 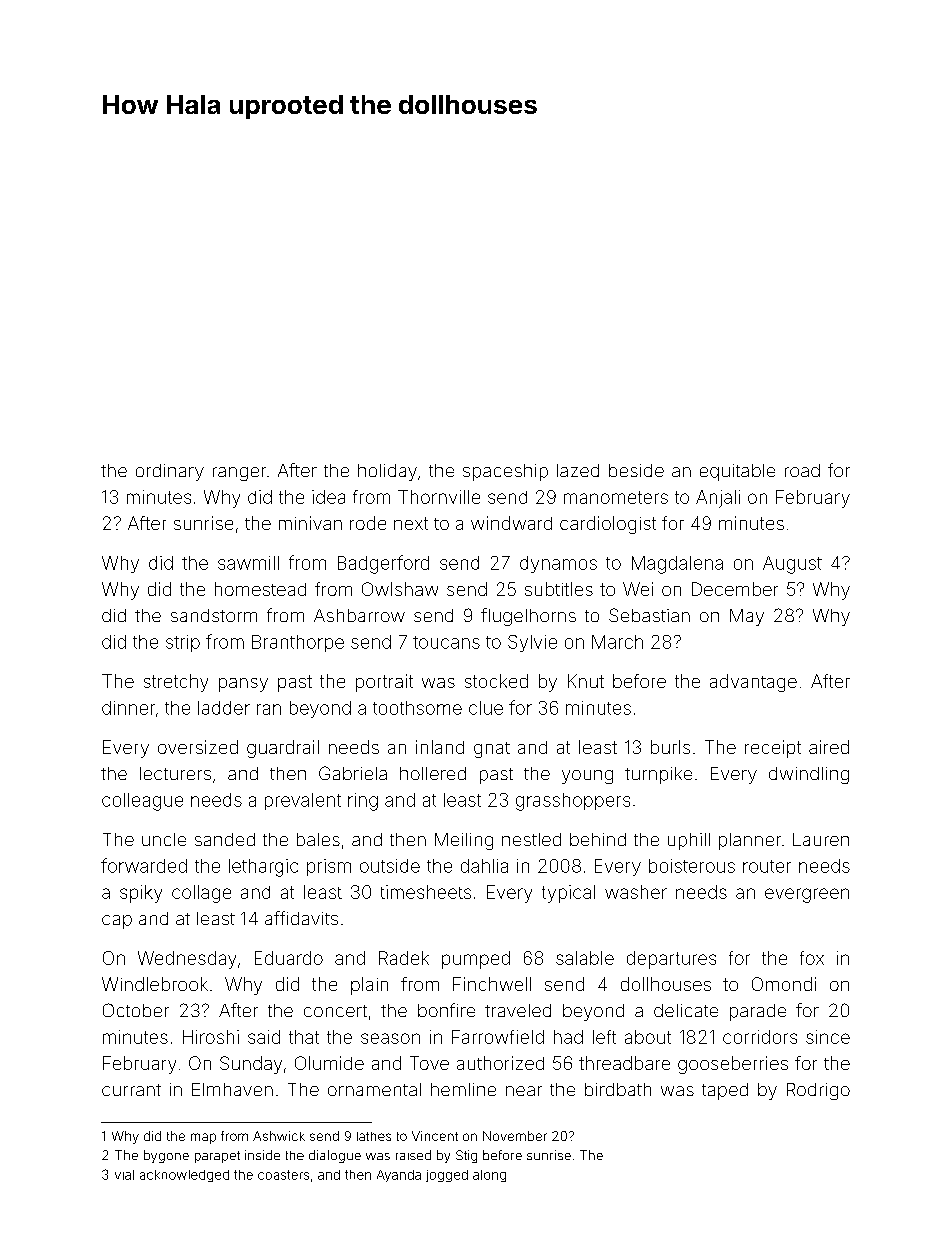 I want to click on Branthorpe, so click(x=298, y=643).
